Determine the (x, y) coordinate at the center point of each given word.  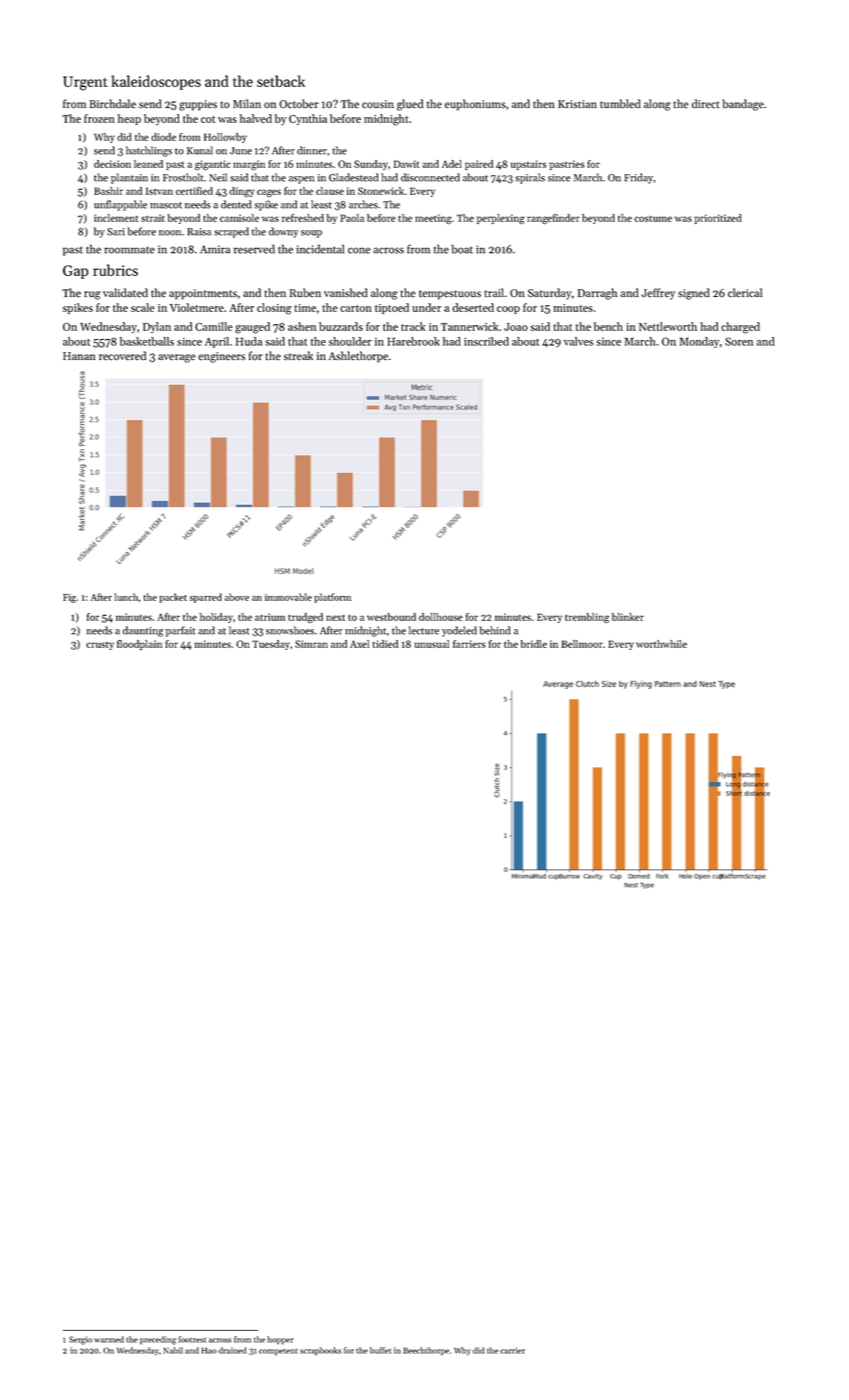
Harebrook (413, 341)
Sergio (80, 1340)
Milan (247, 103)
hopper (280, 1340)
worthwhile (661, 644)
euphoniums (475, 105)
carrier (512, 1350)
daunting (143, 631)
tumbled (620, 104)
